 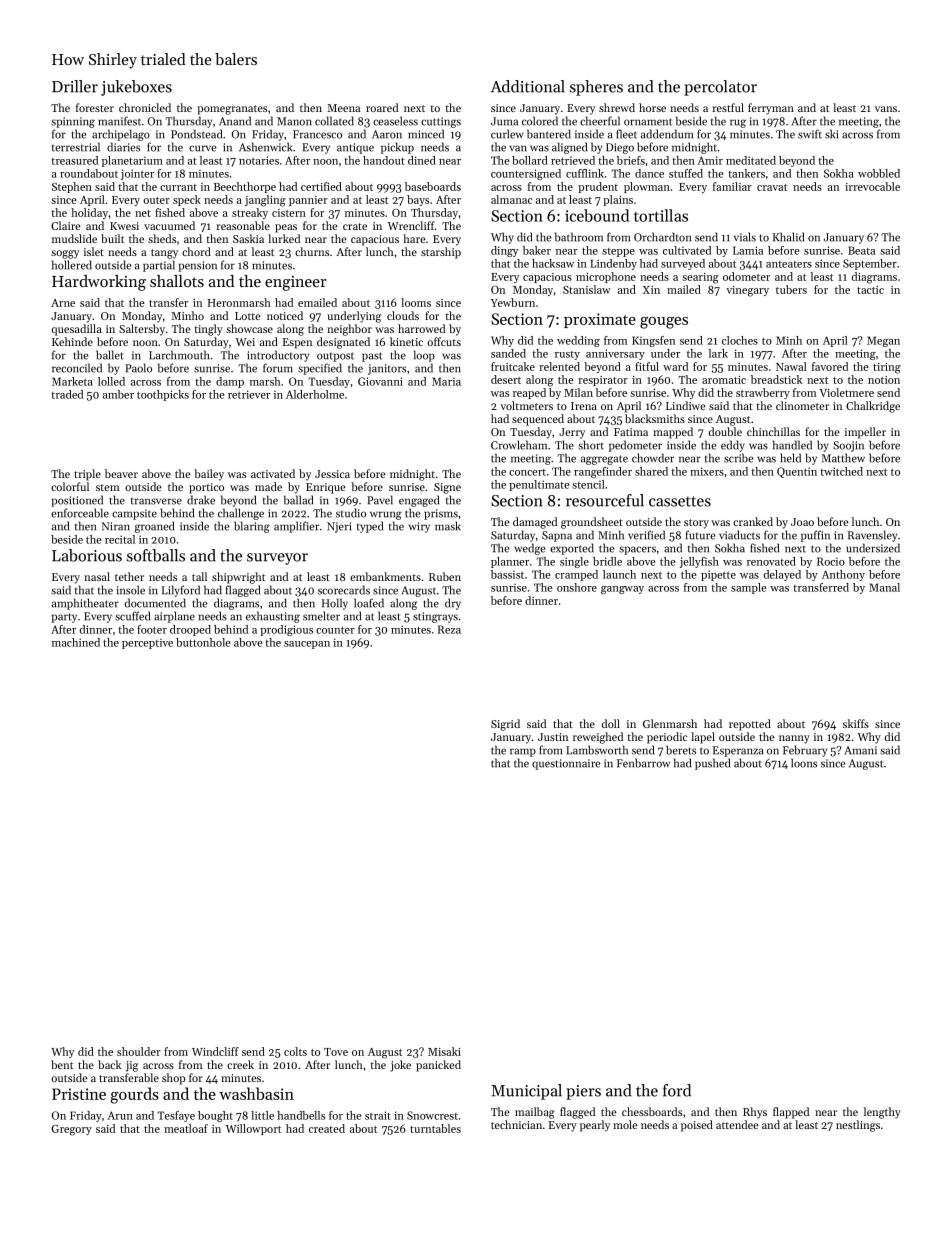 What do you see at coordinates (528, 86) in the screenshot?
I see `Additional` at bounding box center [528, 86].
